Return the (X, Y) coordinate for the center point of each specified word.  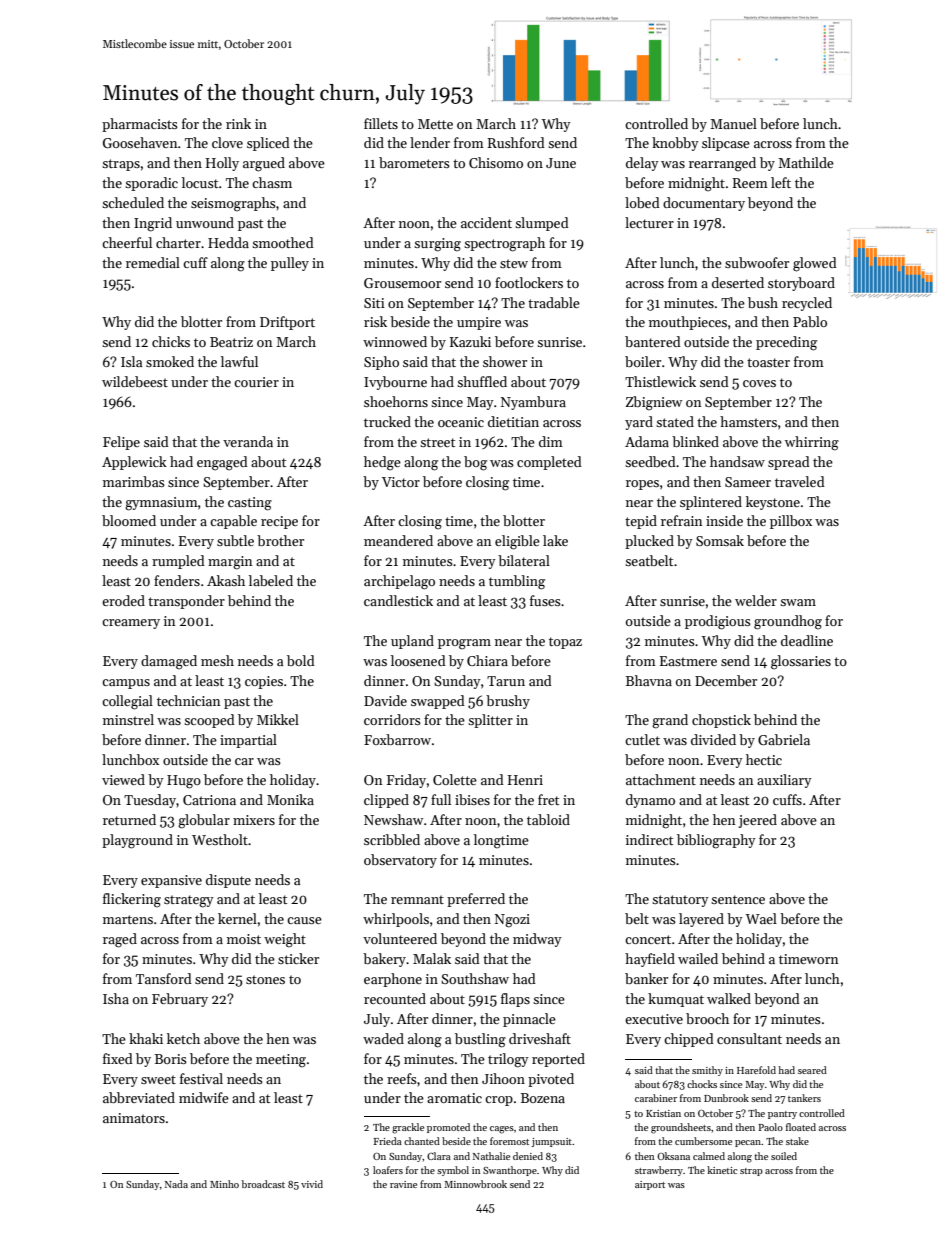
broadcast (263, 1184)
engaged (222, 463)
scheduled (133, 202)
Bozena (543, 1098)
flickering (132, 900)
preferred (476, 900)
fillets (381, 123)
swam (798, 602)
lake (555, 540)
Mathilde (806, 162)
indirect (649, 839)
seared (812, 1070)
